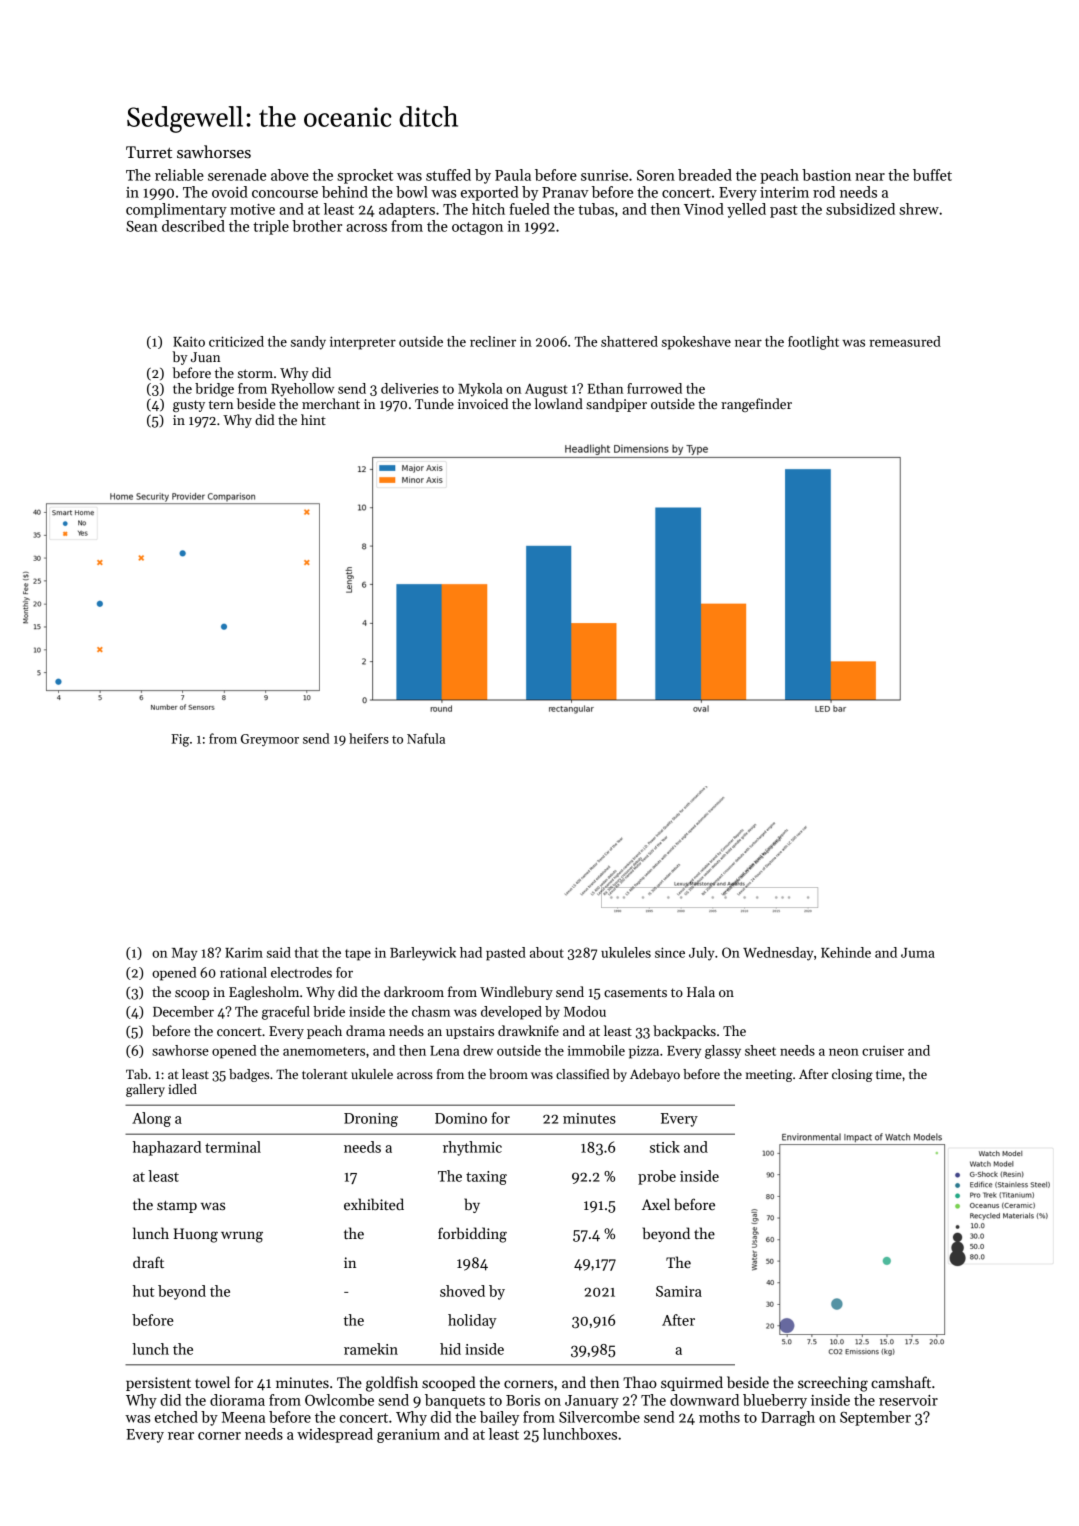 This screenshot has height=1526, width=1079. Describe the element at coordinates (358, 955) in the screenshot. I see `tape` at that location.
